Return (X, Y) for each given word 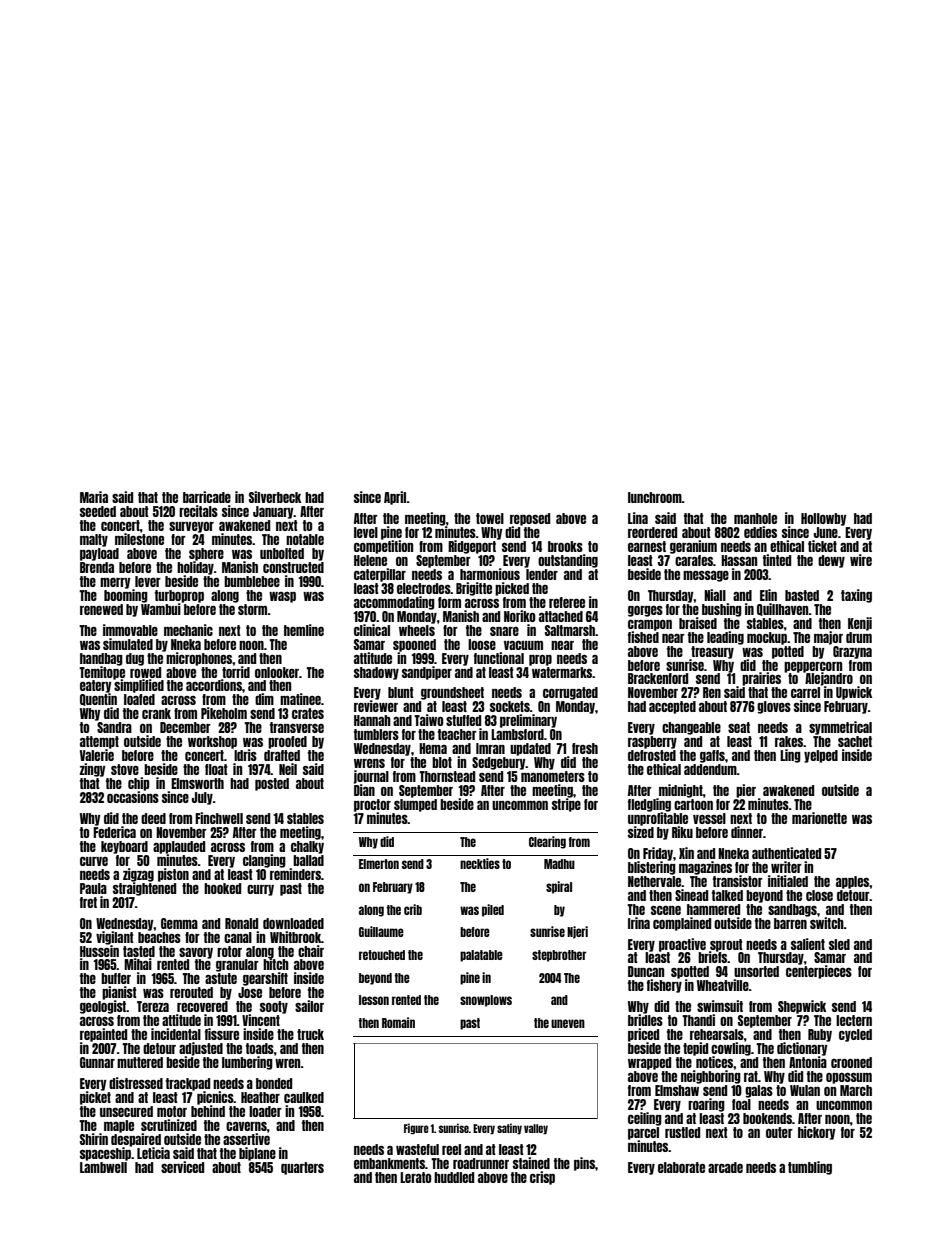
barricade (207, 497)
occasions (133, 797)
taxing (856, 596)
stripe (566, 805)
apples (852, 882)
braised (698, 623)
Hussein (99, 951)
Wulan (805, 1090)
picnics (215, 1098)
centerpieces (819, 972)
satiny (509, 1129)
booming (126, 596)
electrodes (424, 588)
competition (383, 547)
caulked (304, 1097)
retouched (382, 955)
